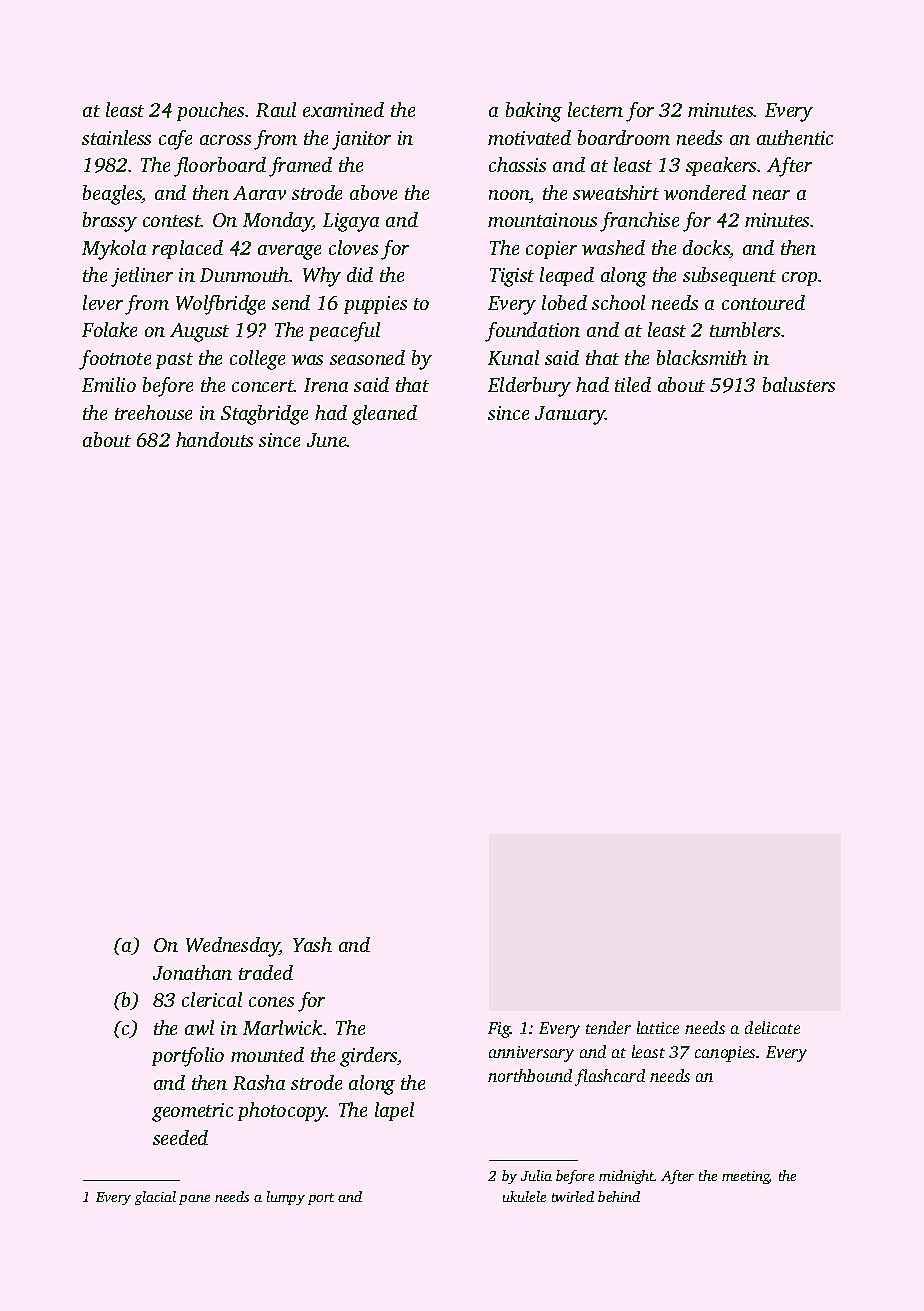 The image size is (924, 1311). What do you see at coordinates (343, 109) in the page?
I see `examined` at bounding box center [343, 109].
